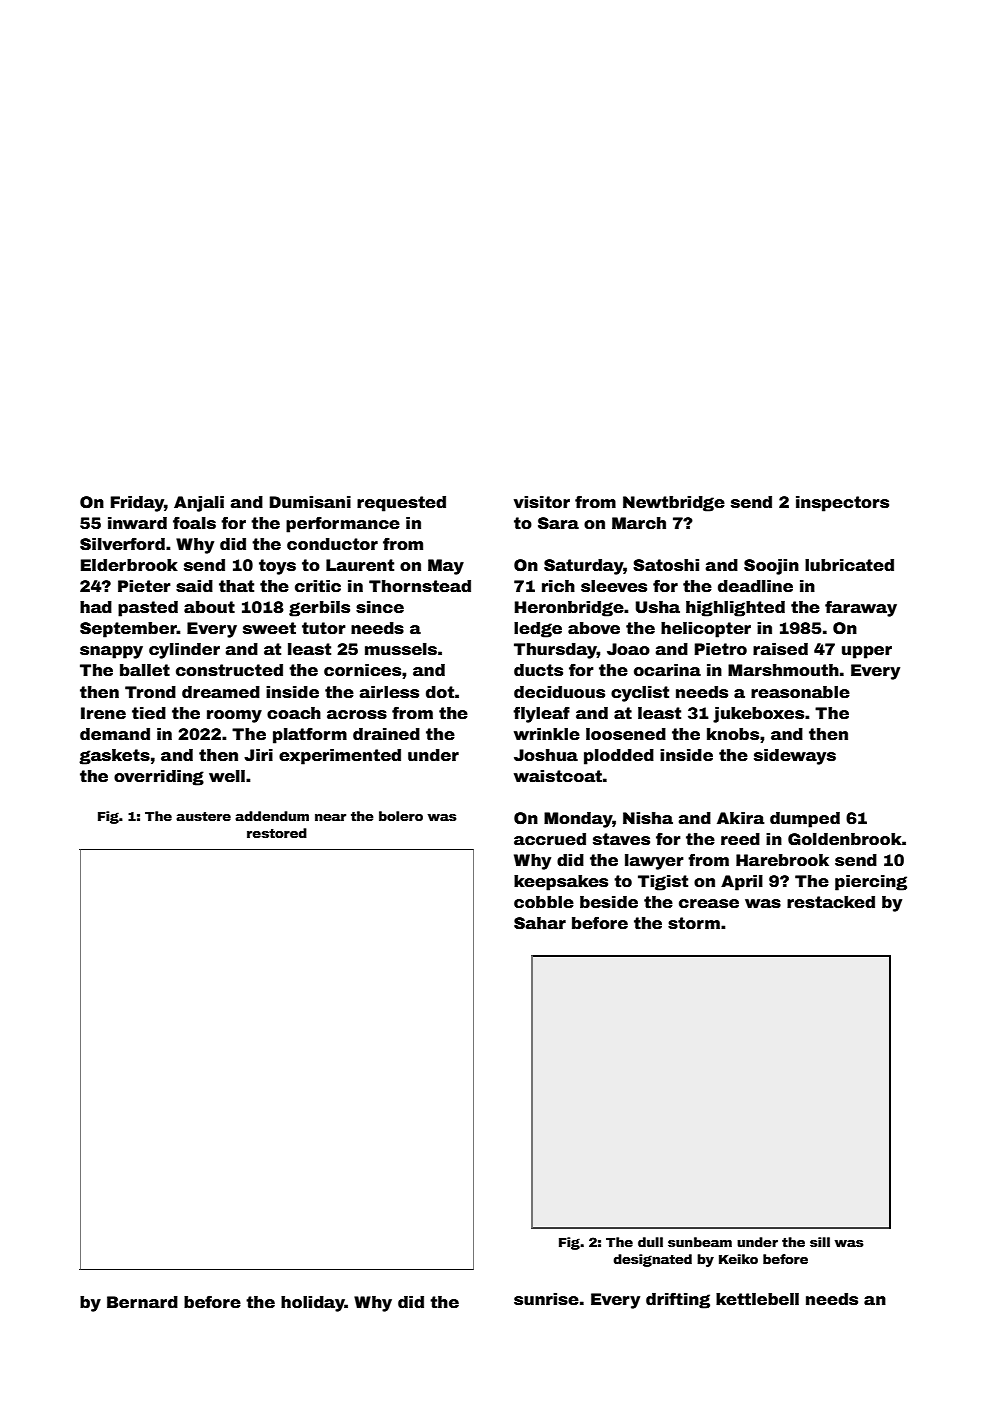  Describe the element at coordinates (103, 713) in the screenshot. I see `Irene` at that location.
